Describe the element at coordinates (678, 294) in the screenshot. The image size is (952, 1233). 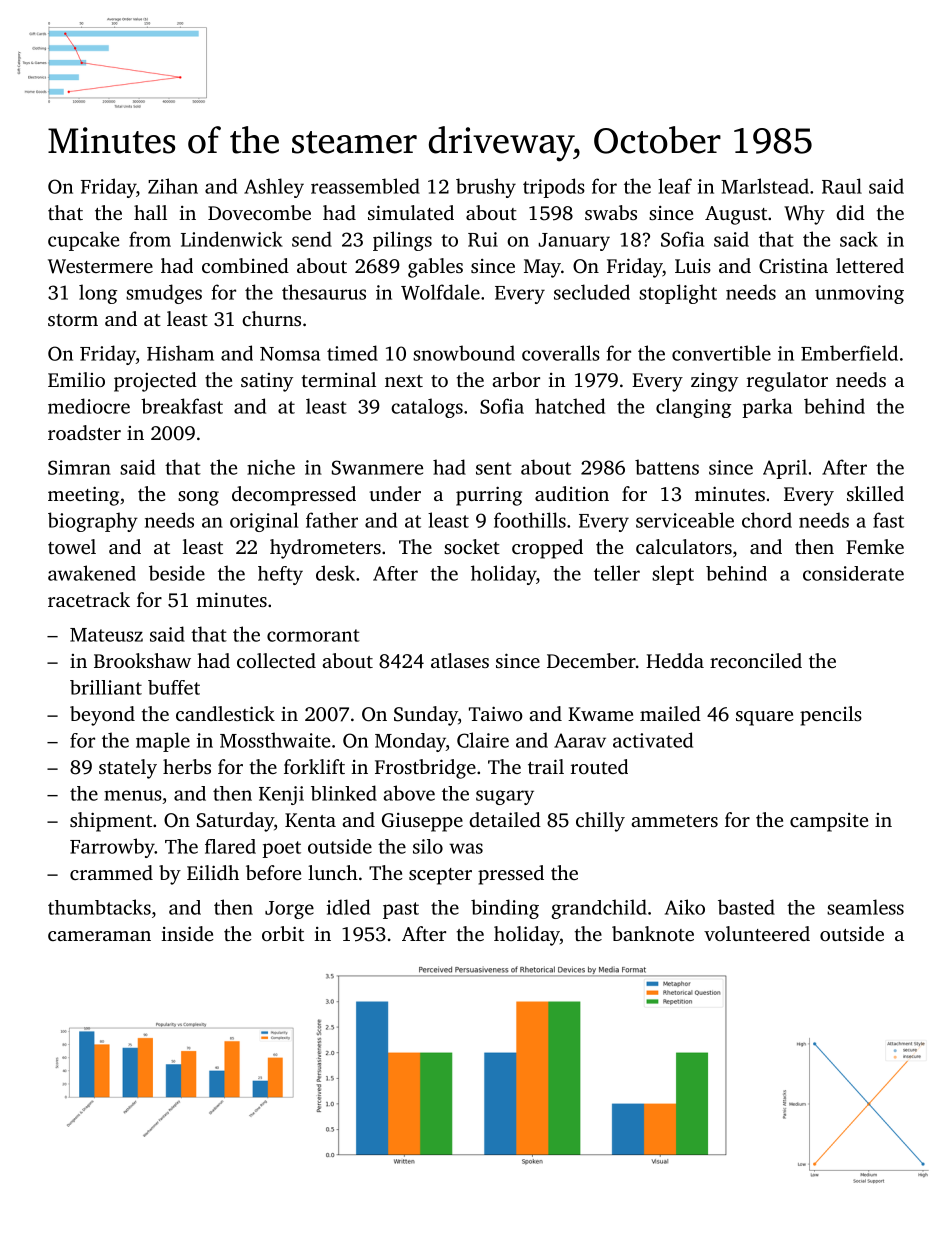
I see `stoplight` at that location.
